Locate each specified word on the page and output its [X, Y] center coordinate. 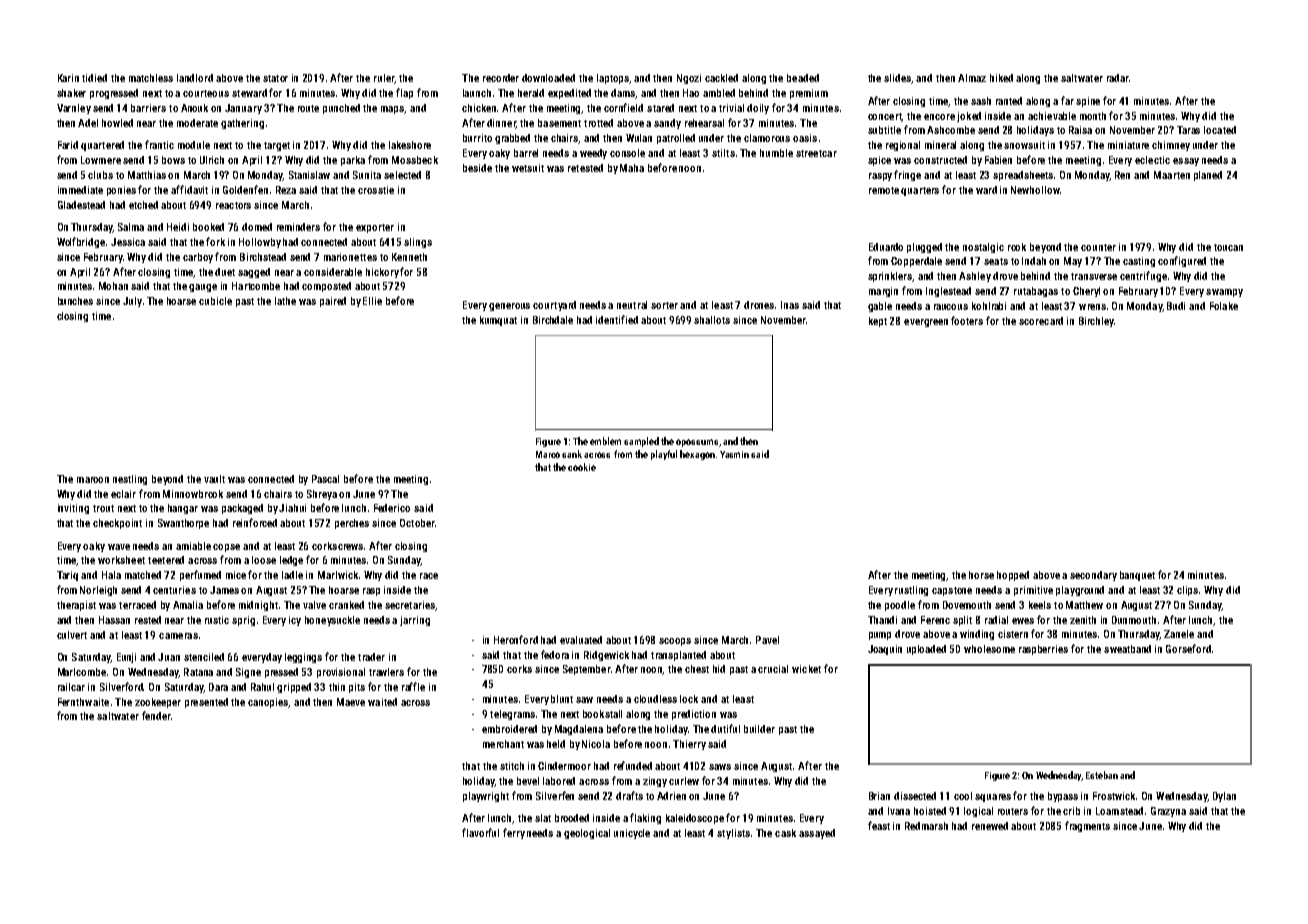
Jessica [128, 242]
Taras [1188, 130]
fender [156, 715]
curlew [684, 781]
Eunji [126, 658]
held [556, 744]
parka [353, 161]
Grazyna [1168, 812]
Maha [632, 168]
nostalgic [983, 248]
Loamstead [1119, 811]
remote [884, 190]
